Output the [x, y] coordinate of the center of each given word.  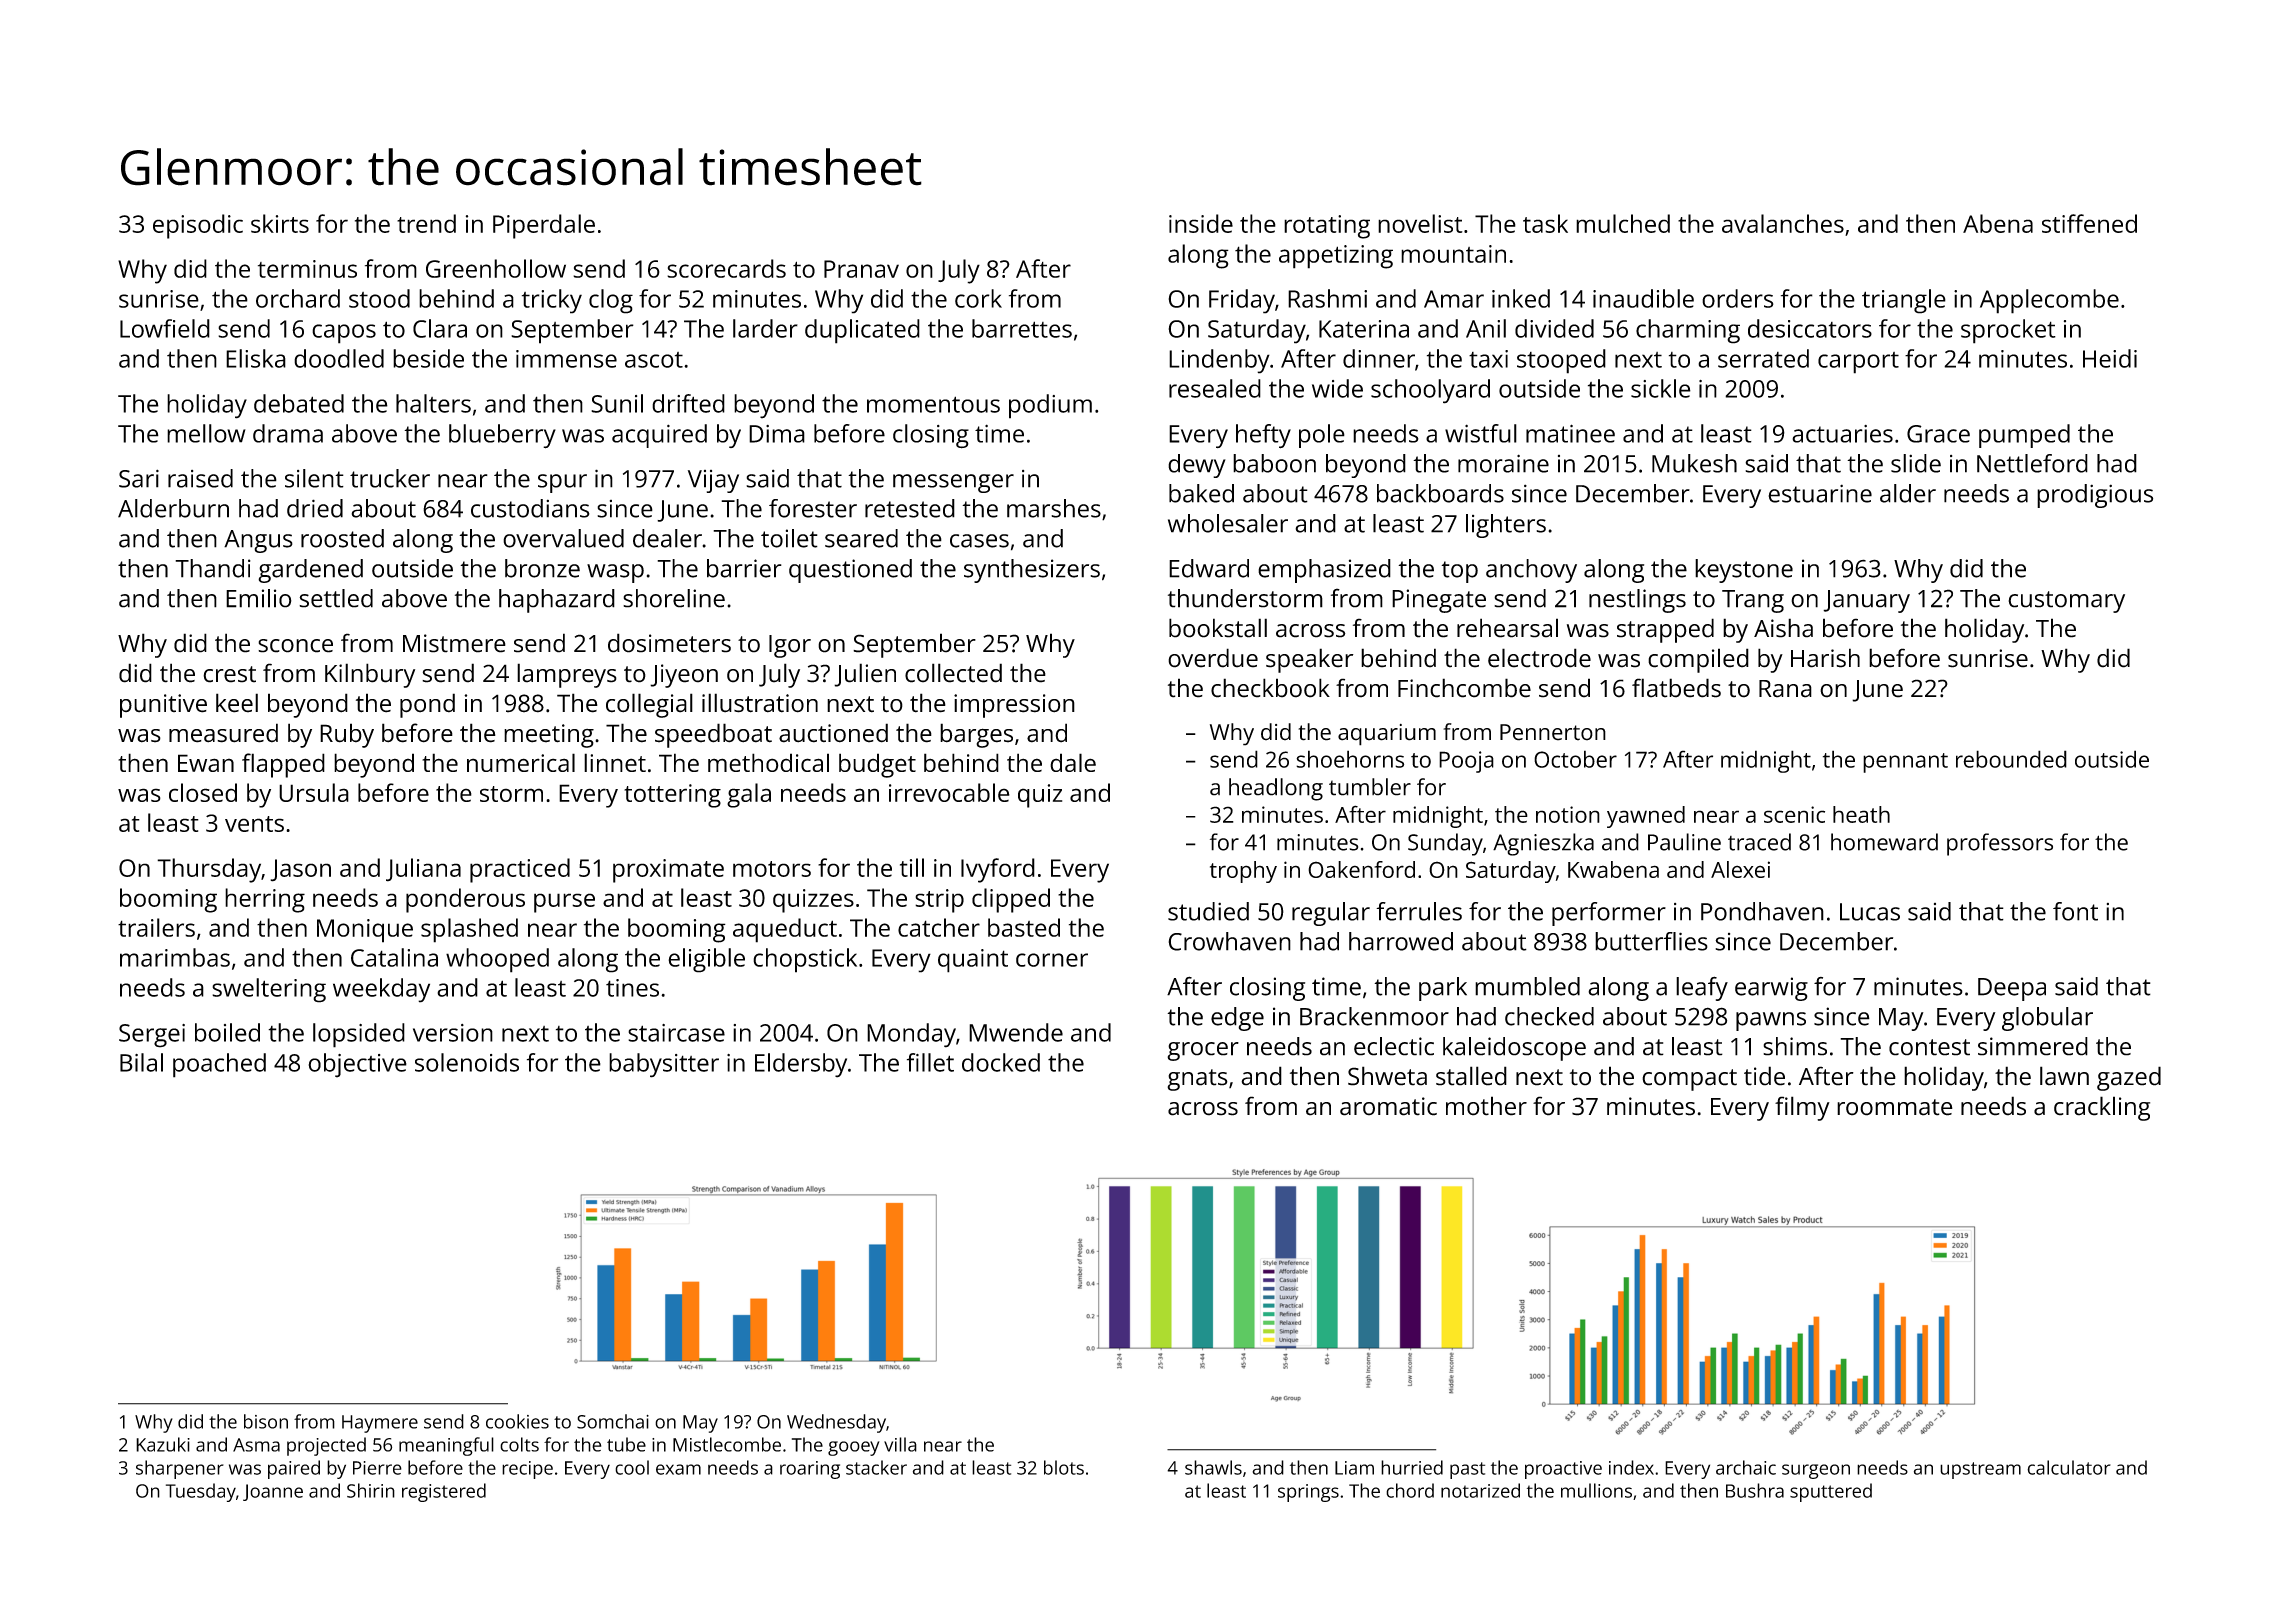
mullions [1596, 1490]
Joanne [273, 1492]
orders [1738, 298]
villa [900, 1444]
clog [611, 301]
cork [978, 298]
